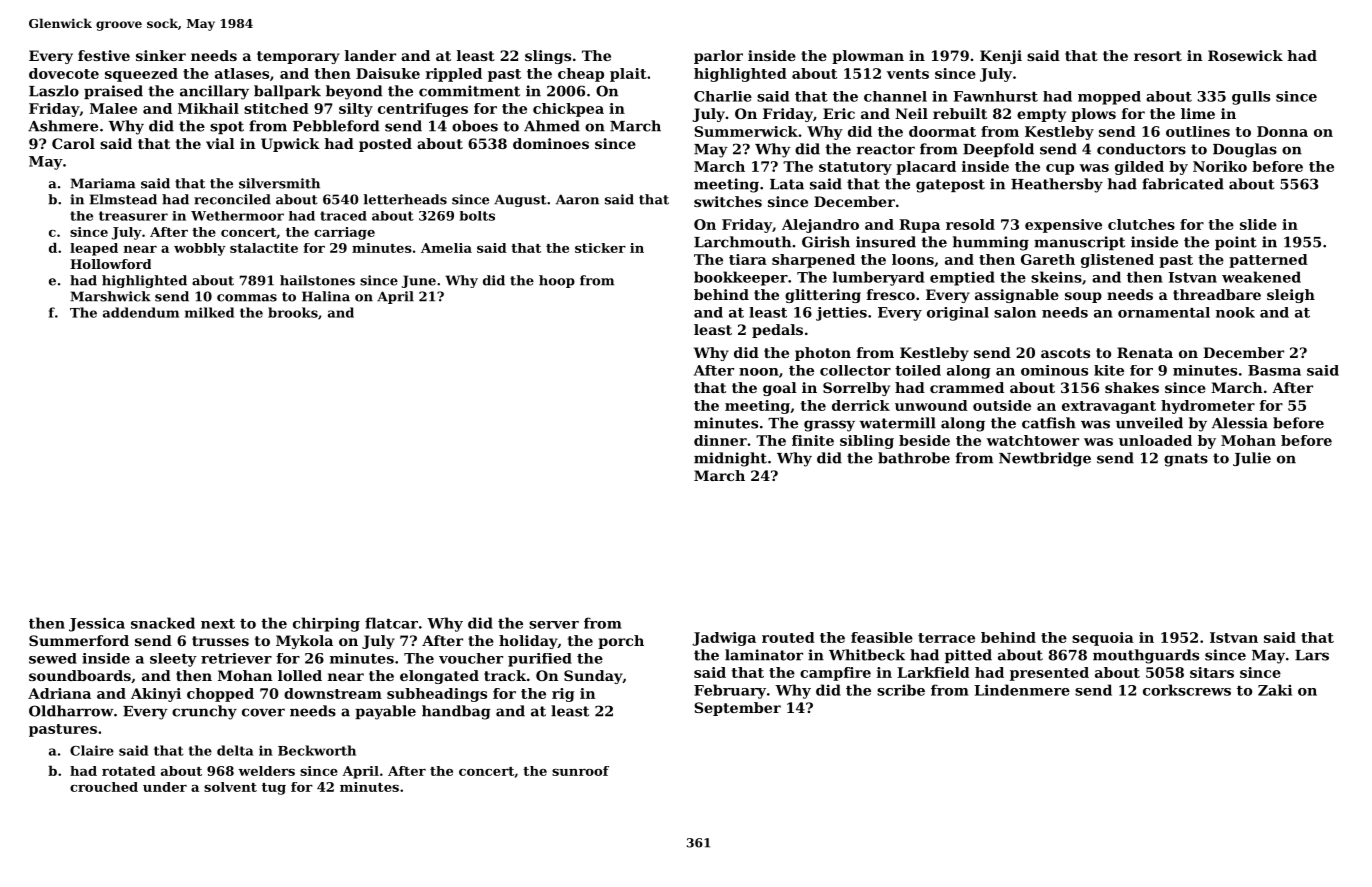  I want to click on Adriana, so click(59, 693).
